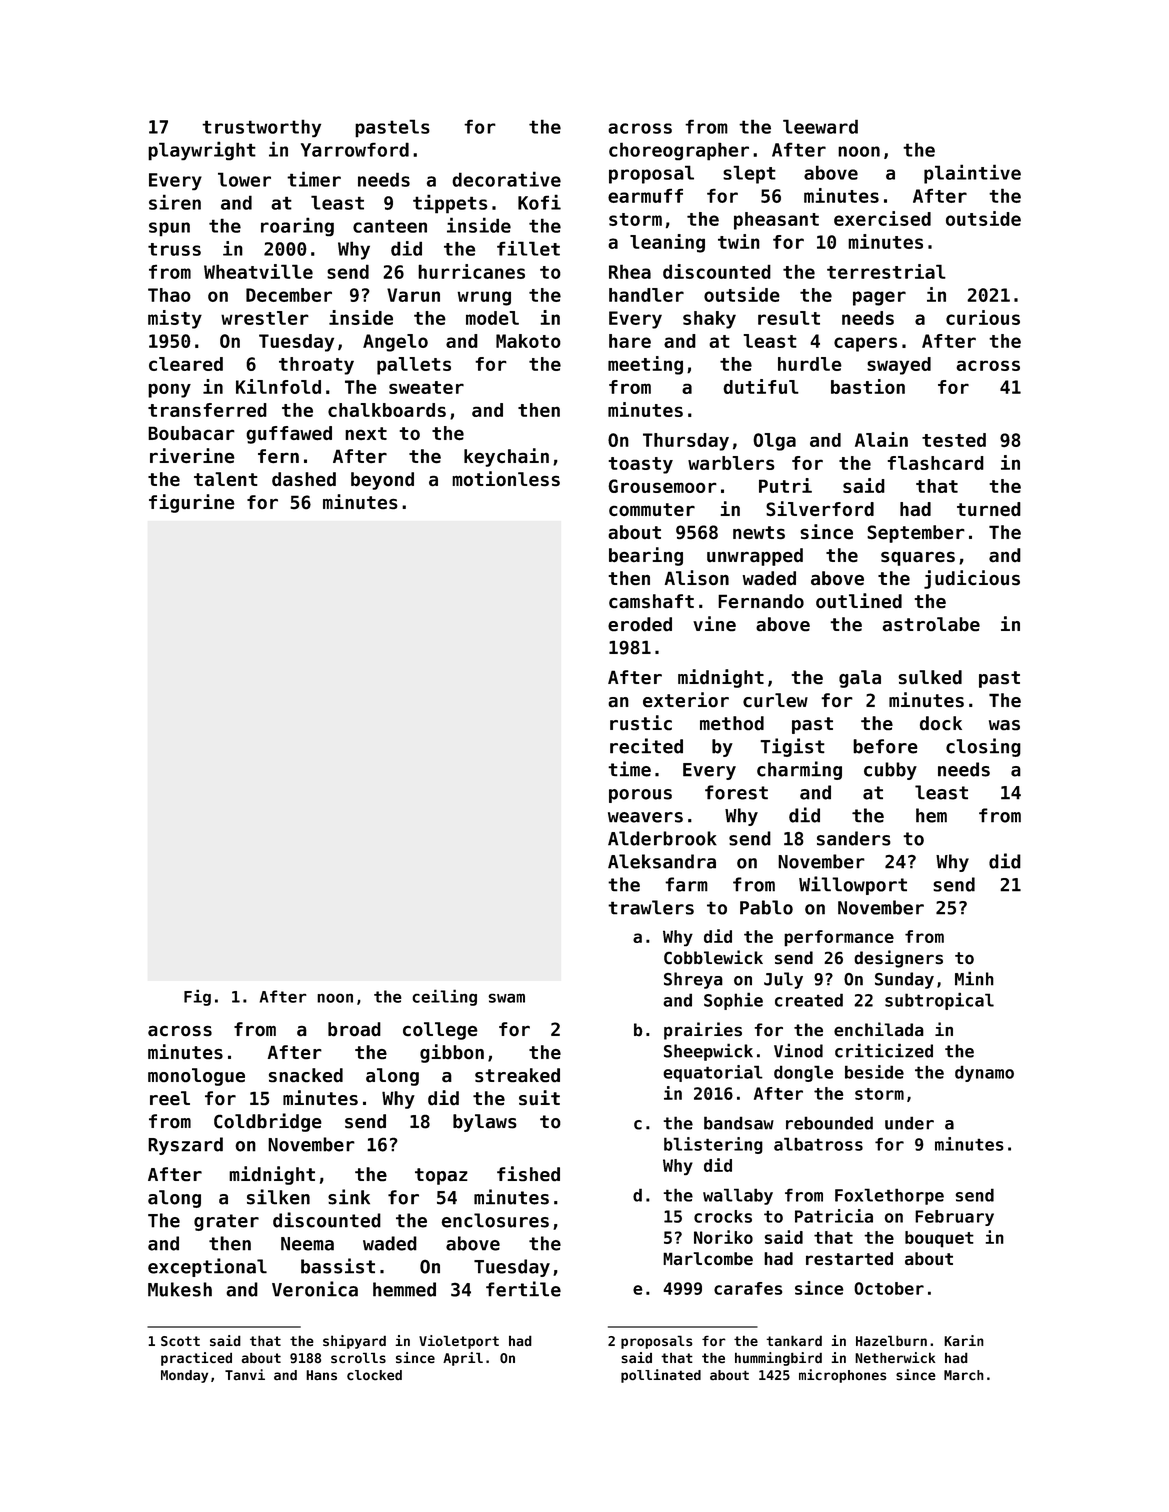 The width and height of the screenshot is (1169, 1512). I want to click on cubby, so click(890, 771).
